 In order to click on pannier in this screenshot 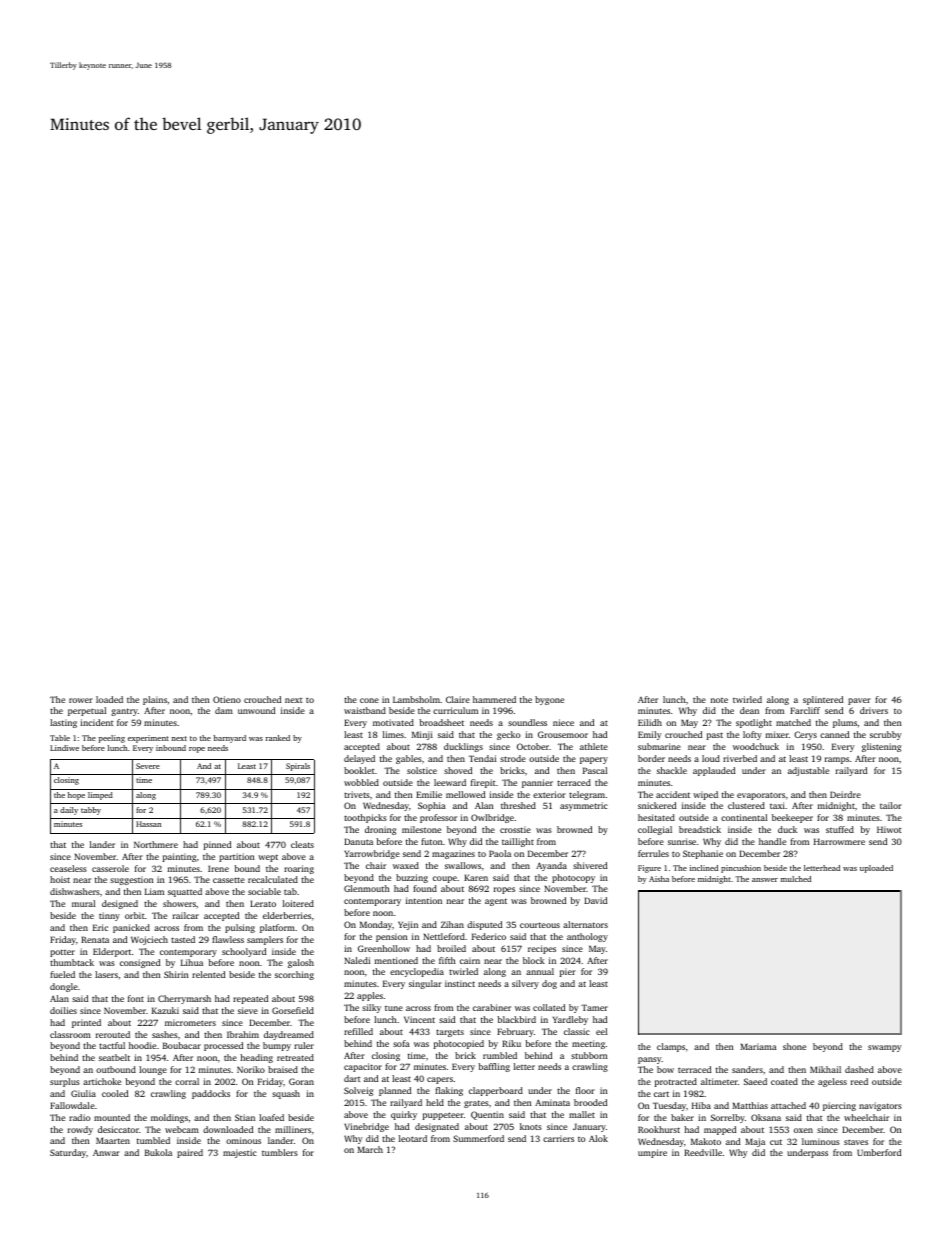, I will do `click(537, 783)`.
